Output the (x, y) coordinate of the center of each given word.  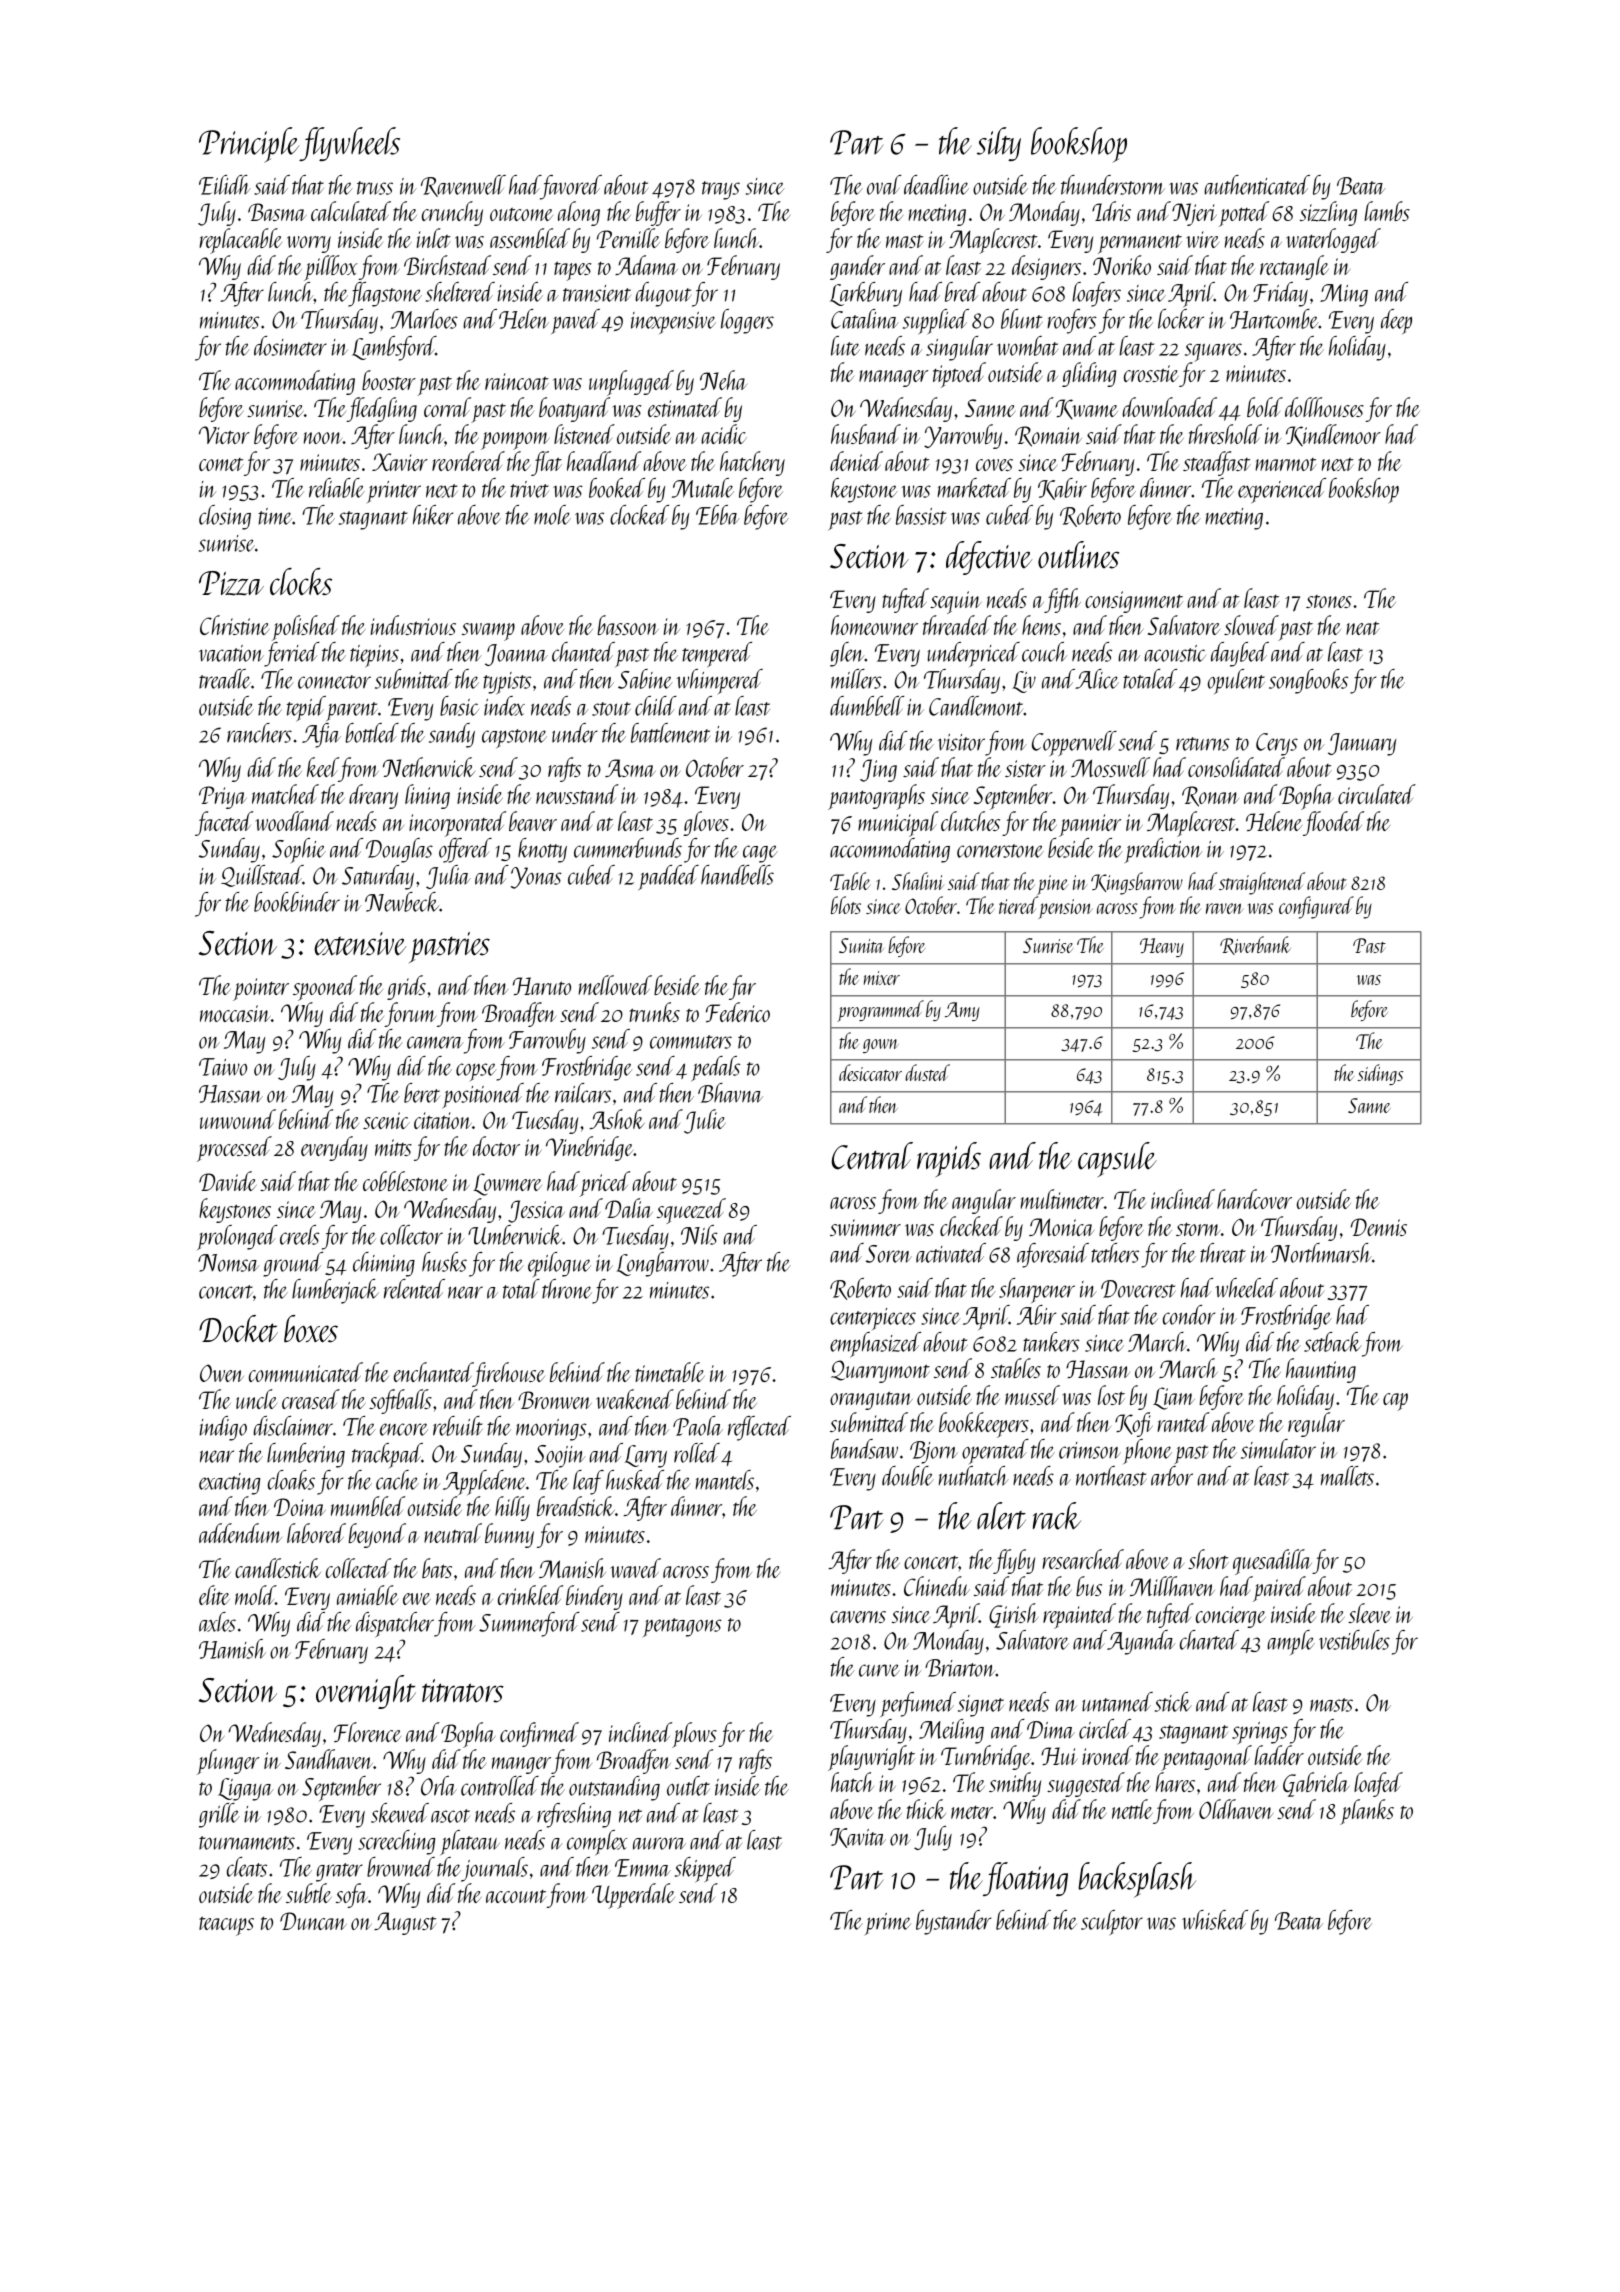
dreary (373, 796)
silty (999, 144)
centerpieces (873, 1319)
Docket (238, 1329)
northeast (1111, 1476)
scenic (386, 1120)
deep (1396, 321)
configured (1316, 907)
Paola (698, 1426)
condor (1189, 1315)
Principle (249, 145)
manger (521, 1765)
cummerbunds (628, 848)
